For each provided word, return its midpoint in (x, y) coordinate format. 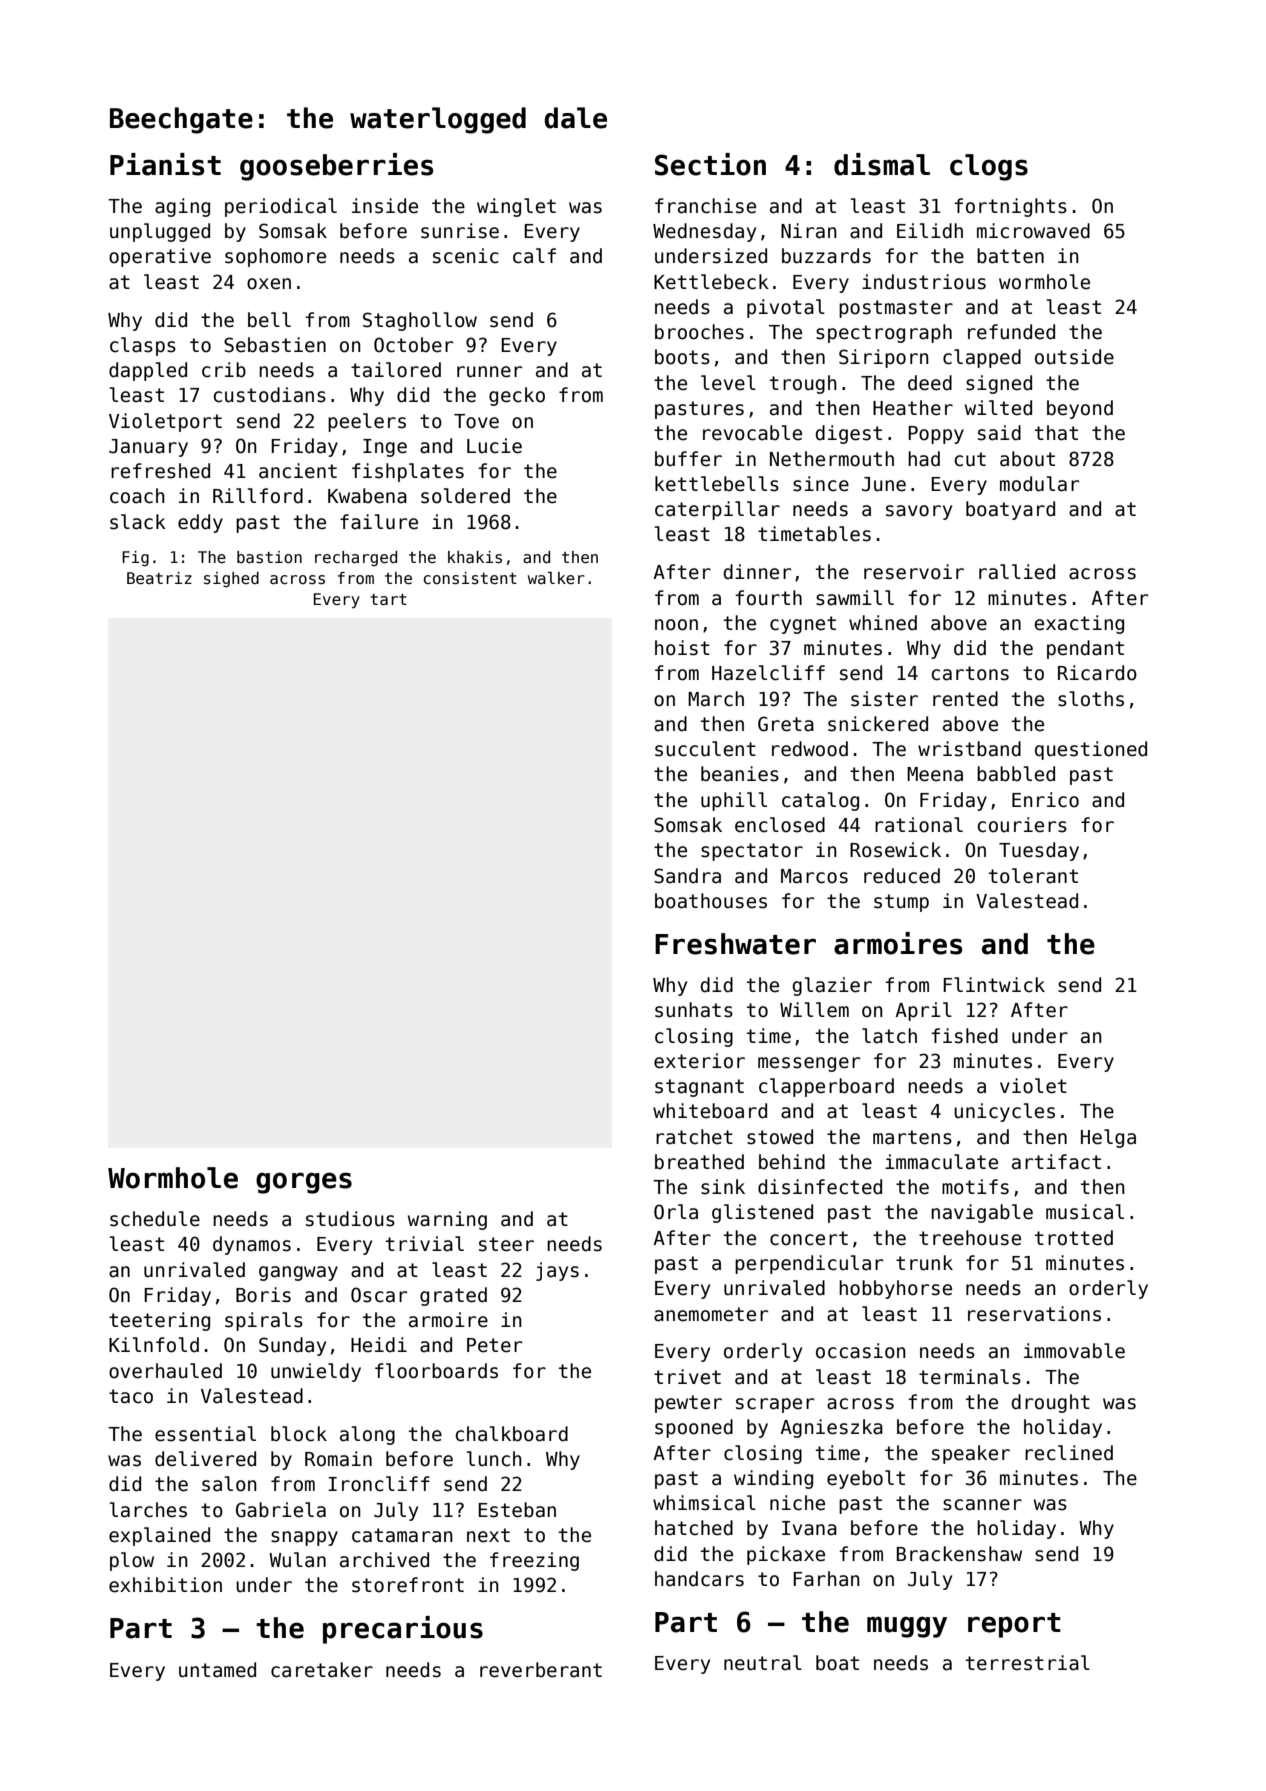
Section (710, 164)
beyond (1080, 409)
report (1014, 1625)
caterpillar (717, 510)
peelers (367, 422)
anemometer (711, 1314)
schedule (155, 1219)
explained (159, 1536)
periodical (281, 207)
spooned (694, 1428)
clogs (989, 167)
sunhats (694, 1010)
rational (919, 825)
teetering (159, 1321)
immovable (1074, 1351)
